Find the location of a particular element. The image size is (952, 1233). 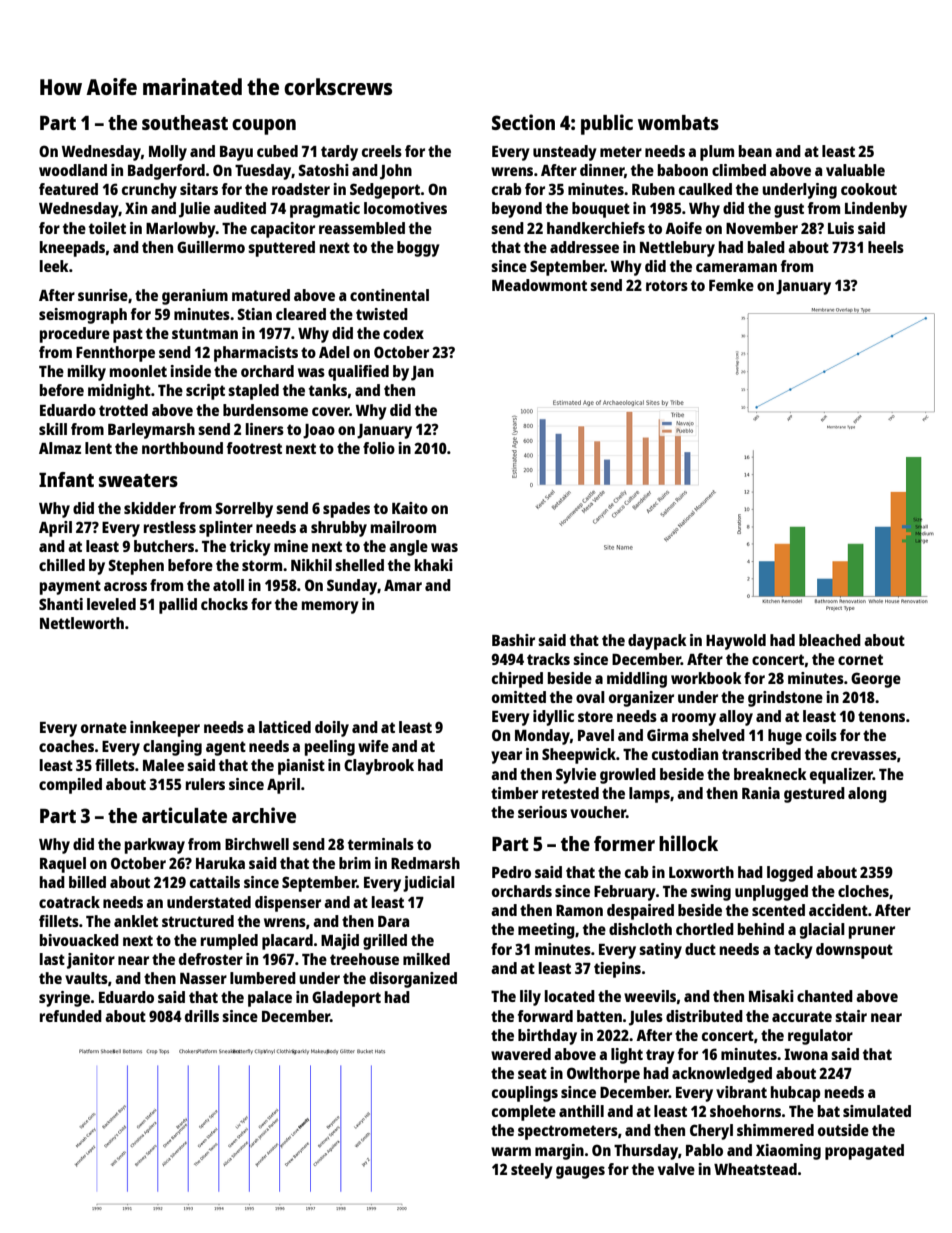

public is located at coordinates (607, 124).
